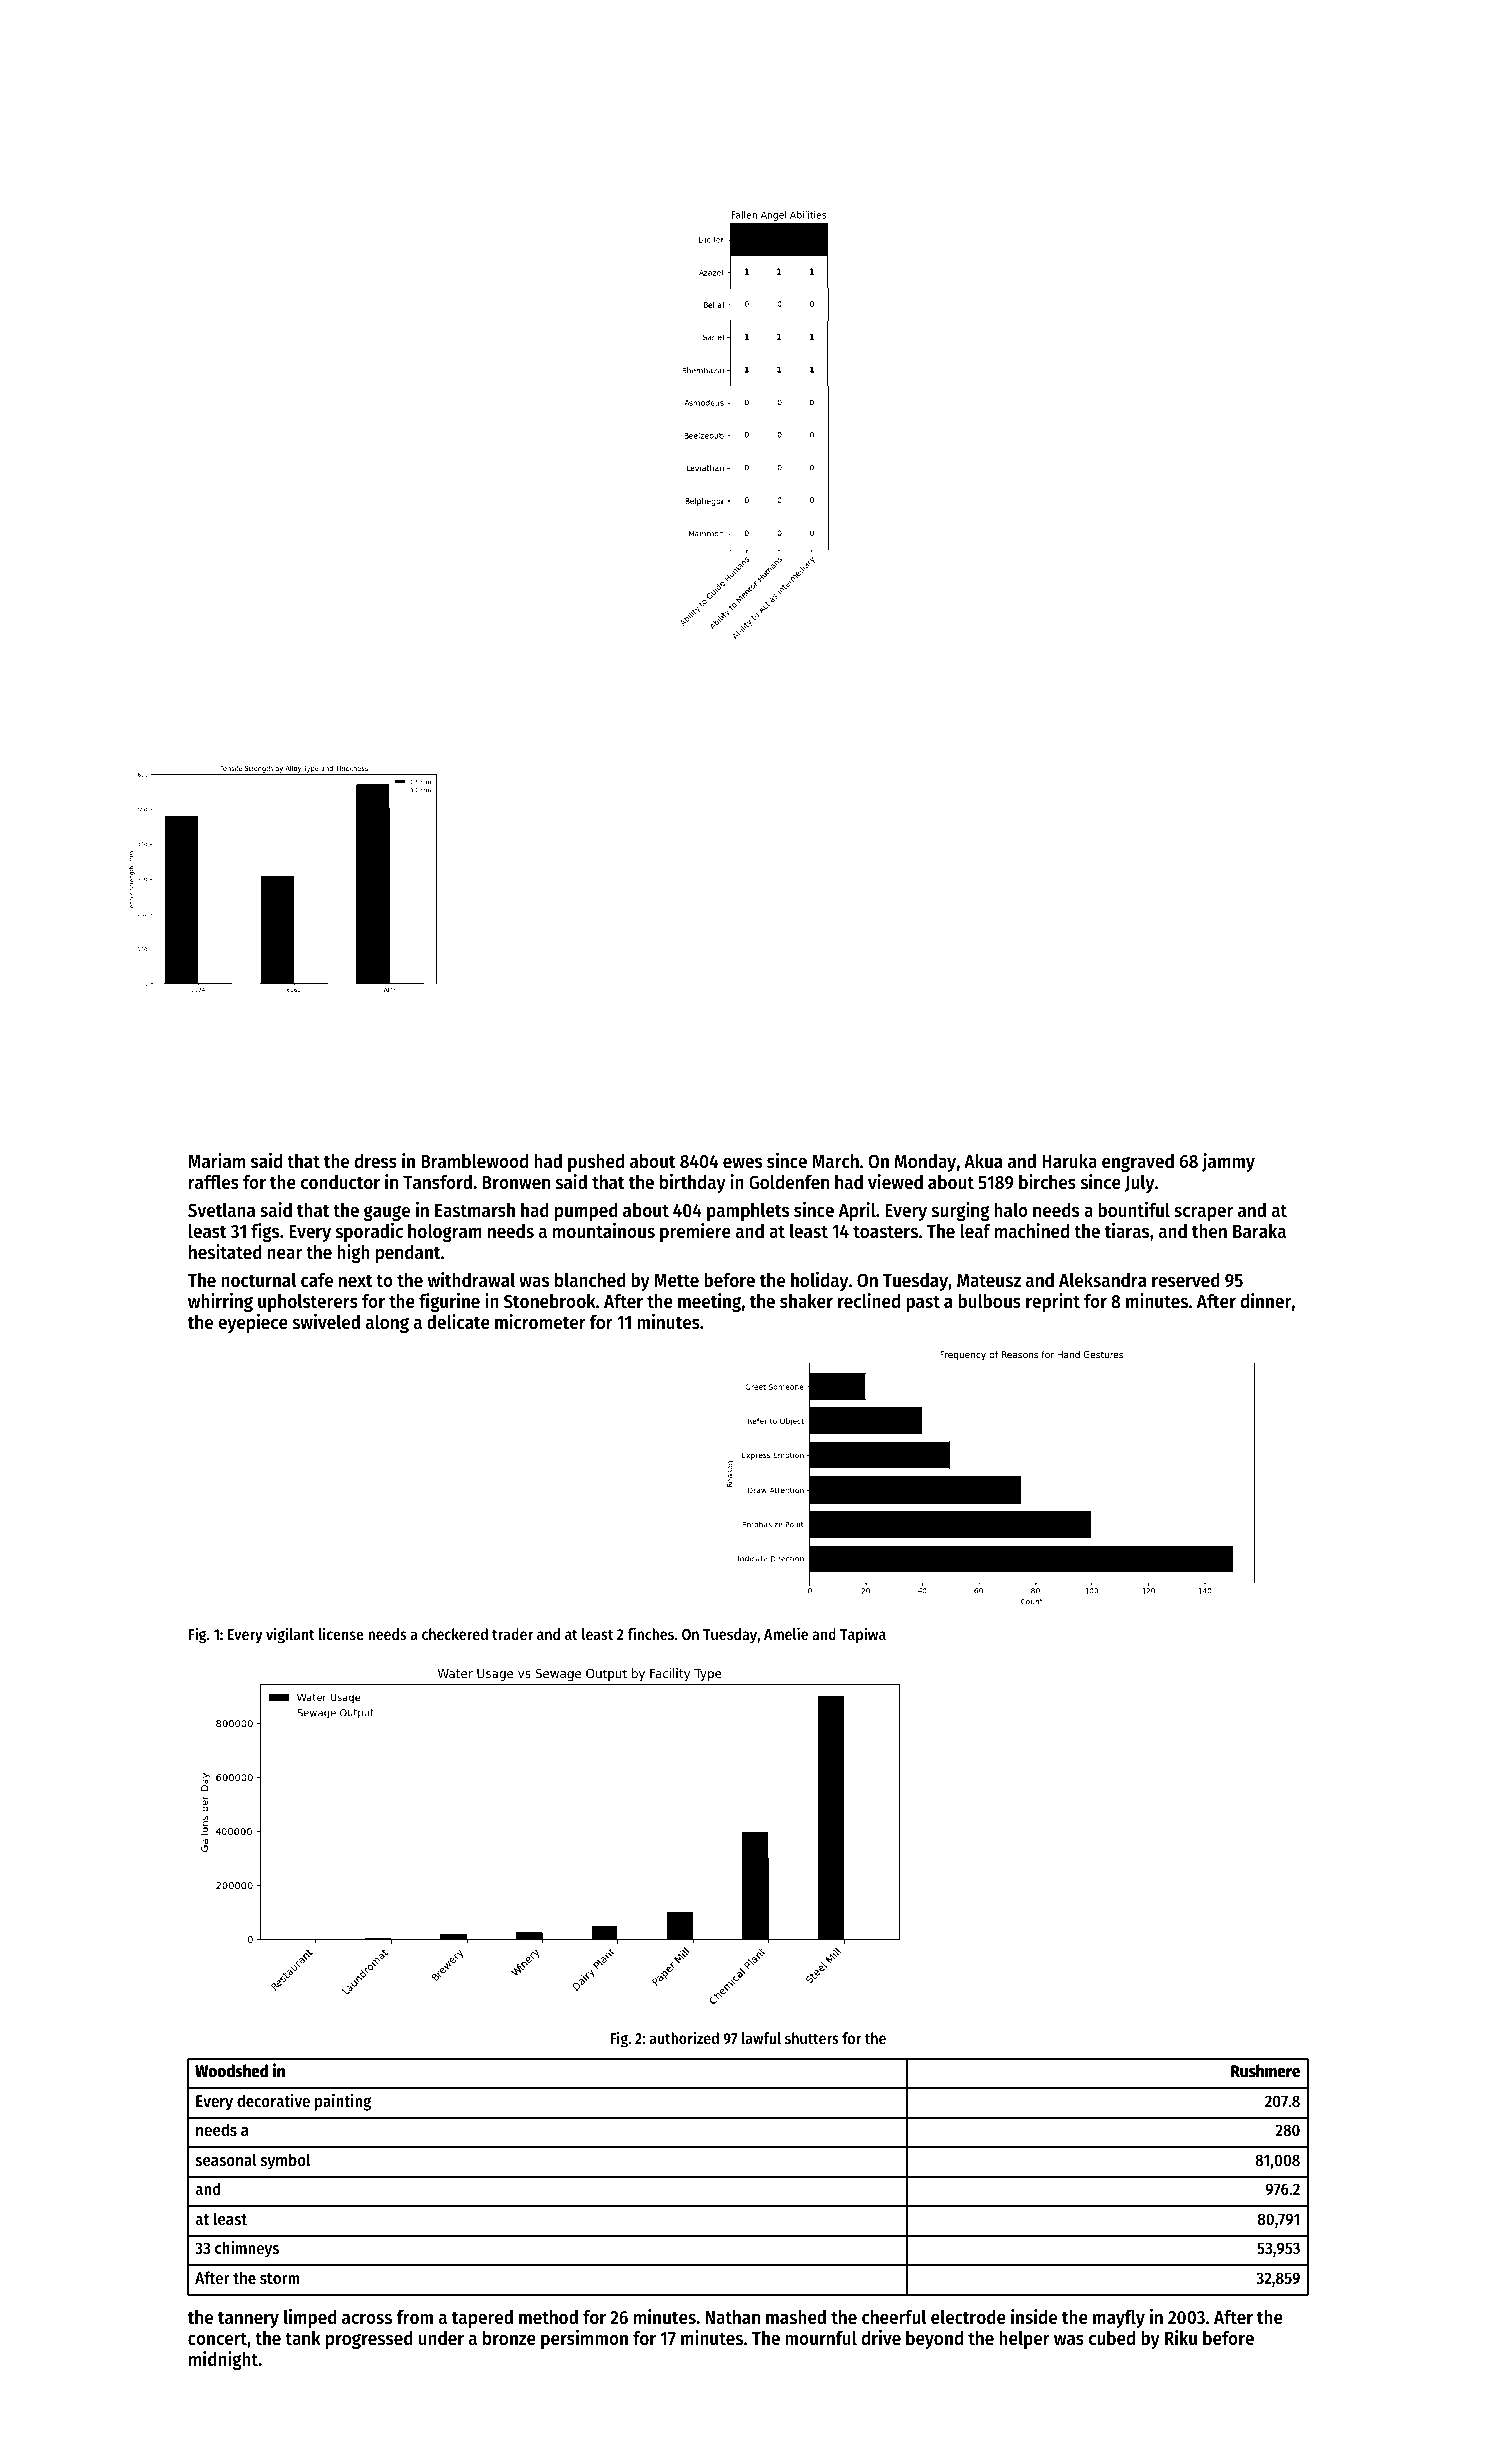  What do you see at coordinates (1119, 2319) in the page?
I see `mayfly` at bounding box center [1119, 2319].
